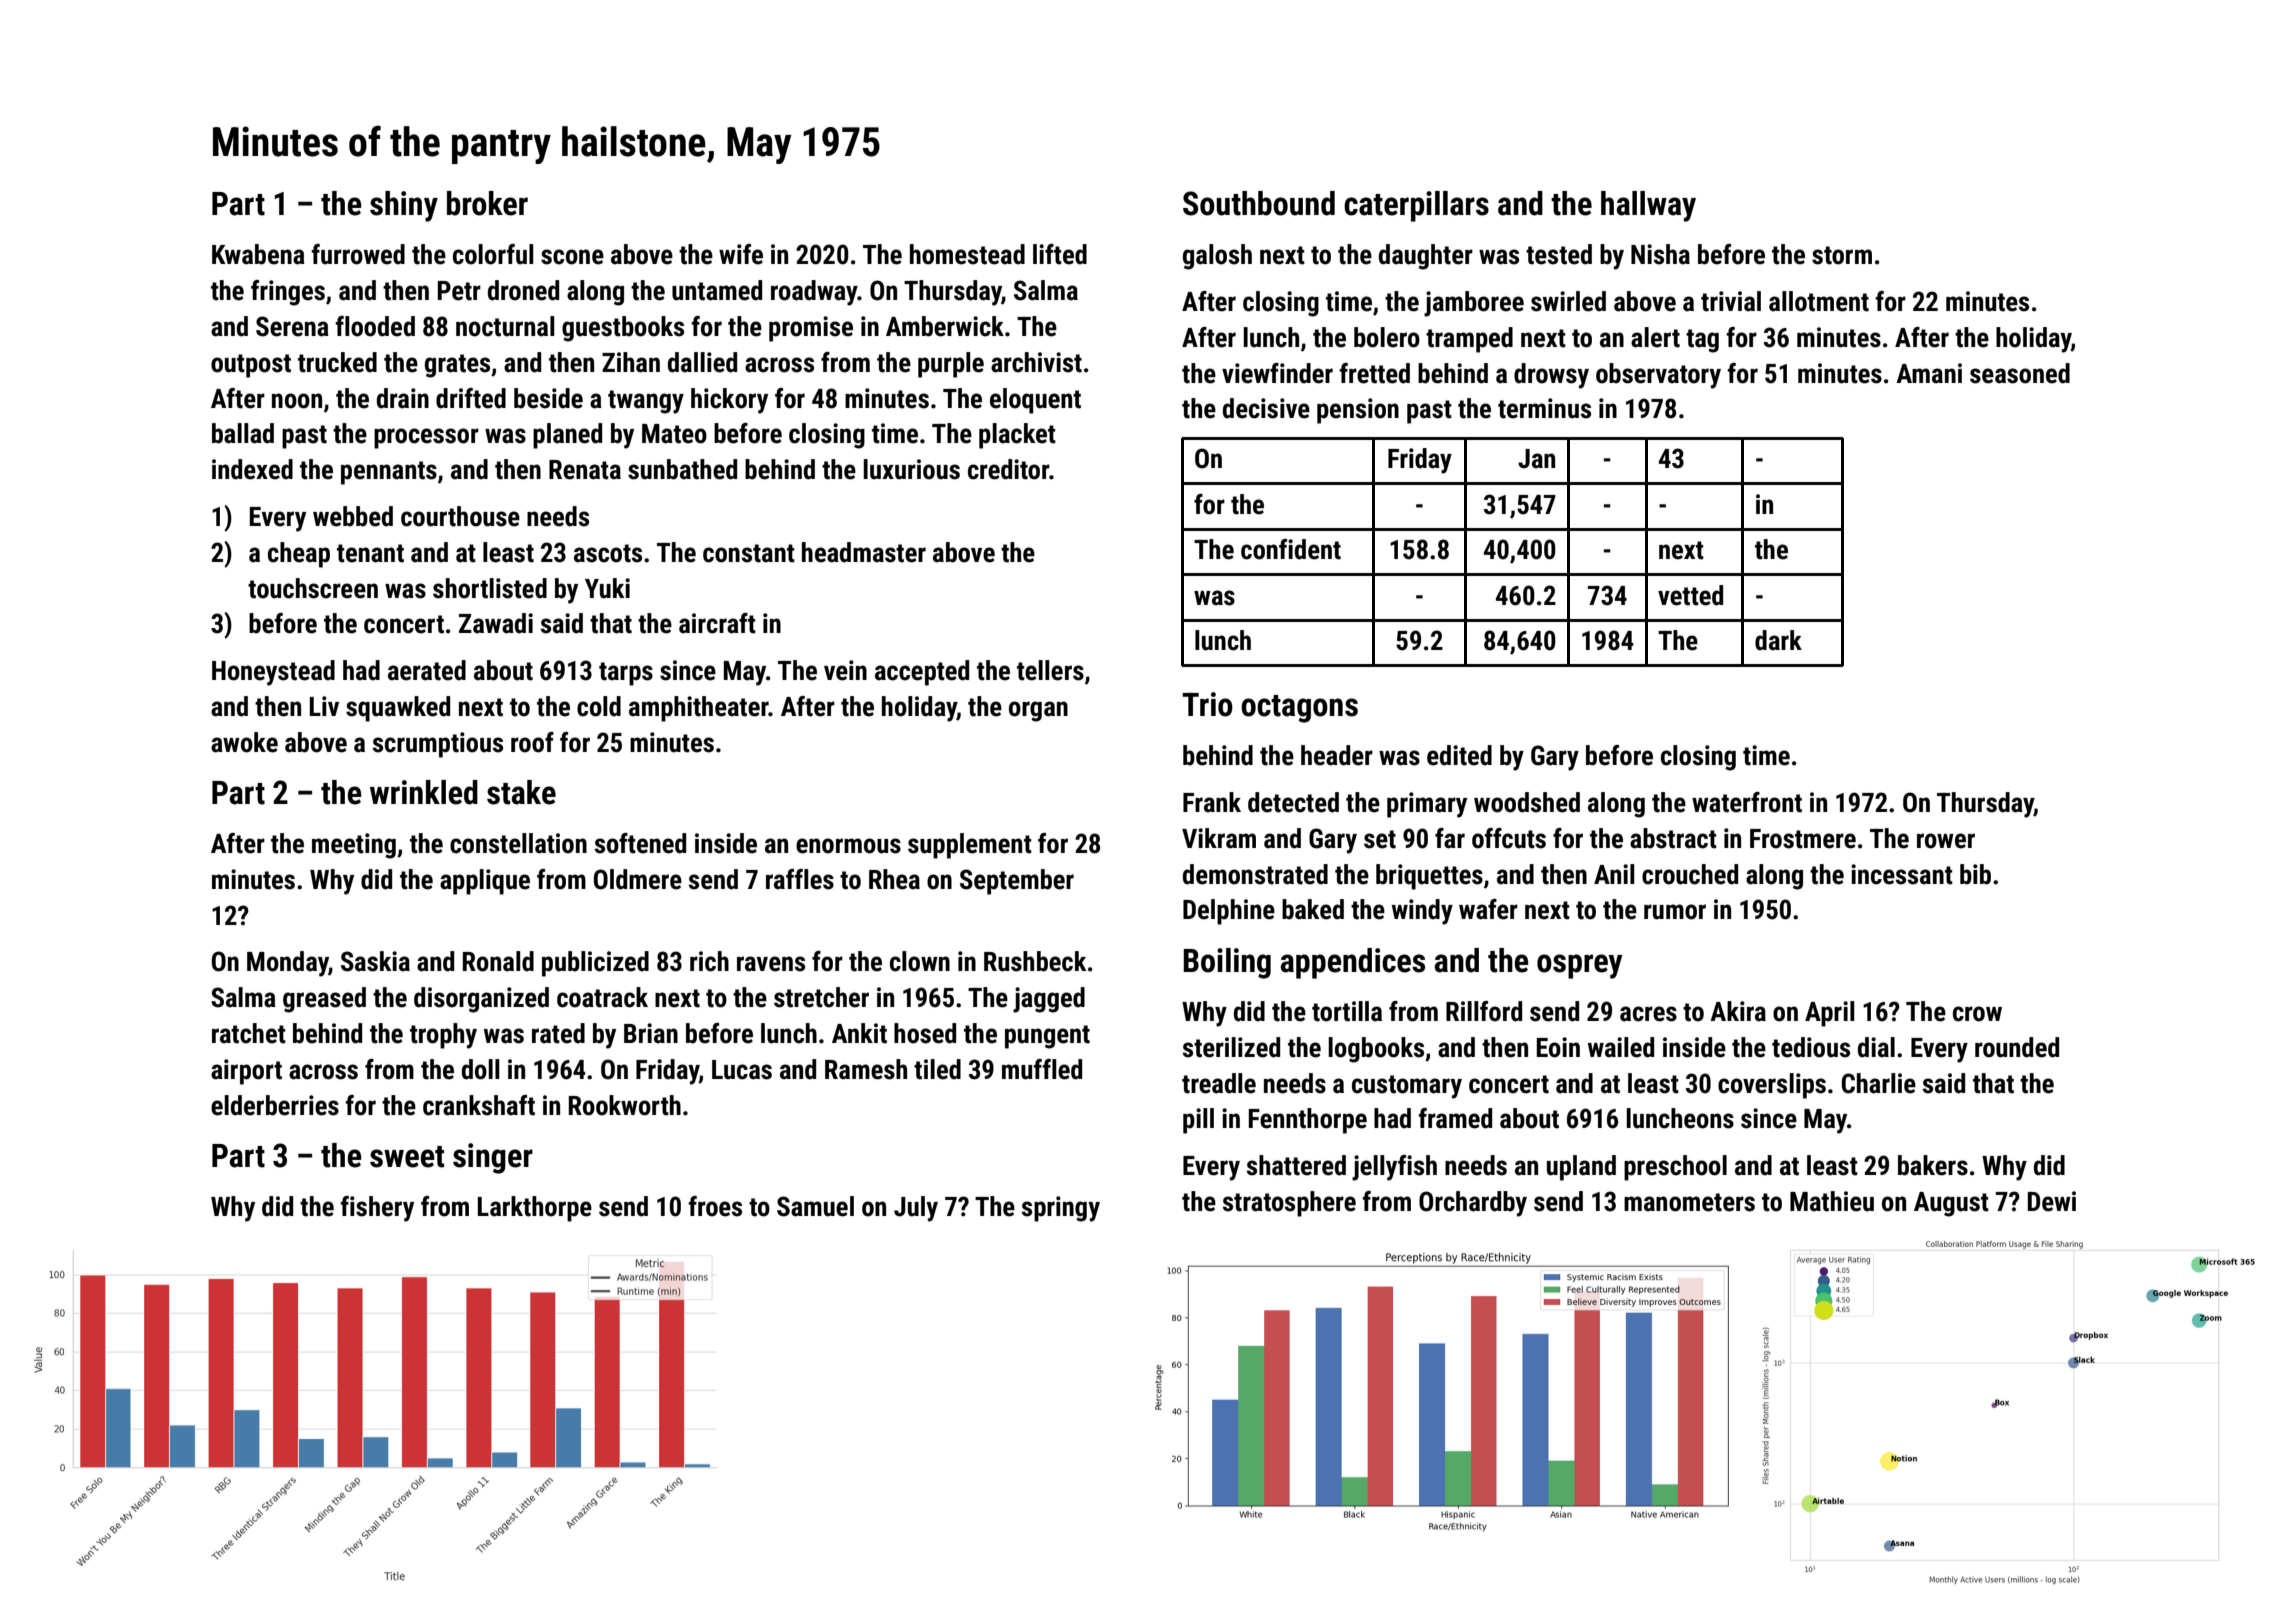 The image size is (2292, 1620). Describe the element at coordinates (1675, 1168) in the image. I see `preschool` at that location.
